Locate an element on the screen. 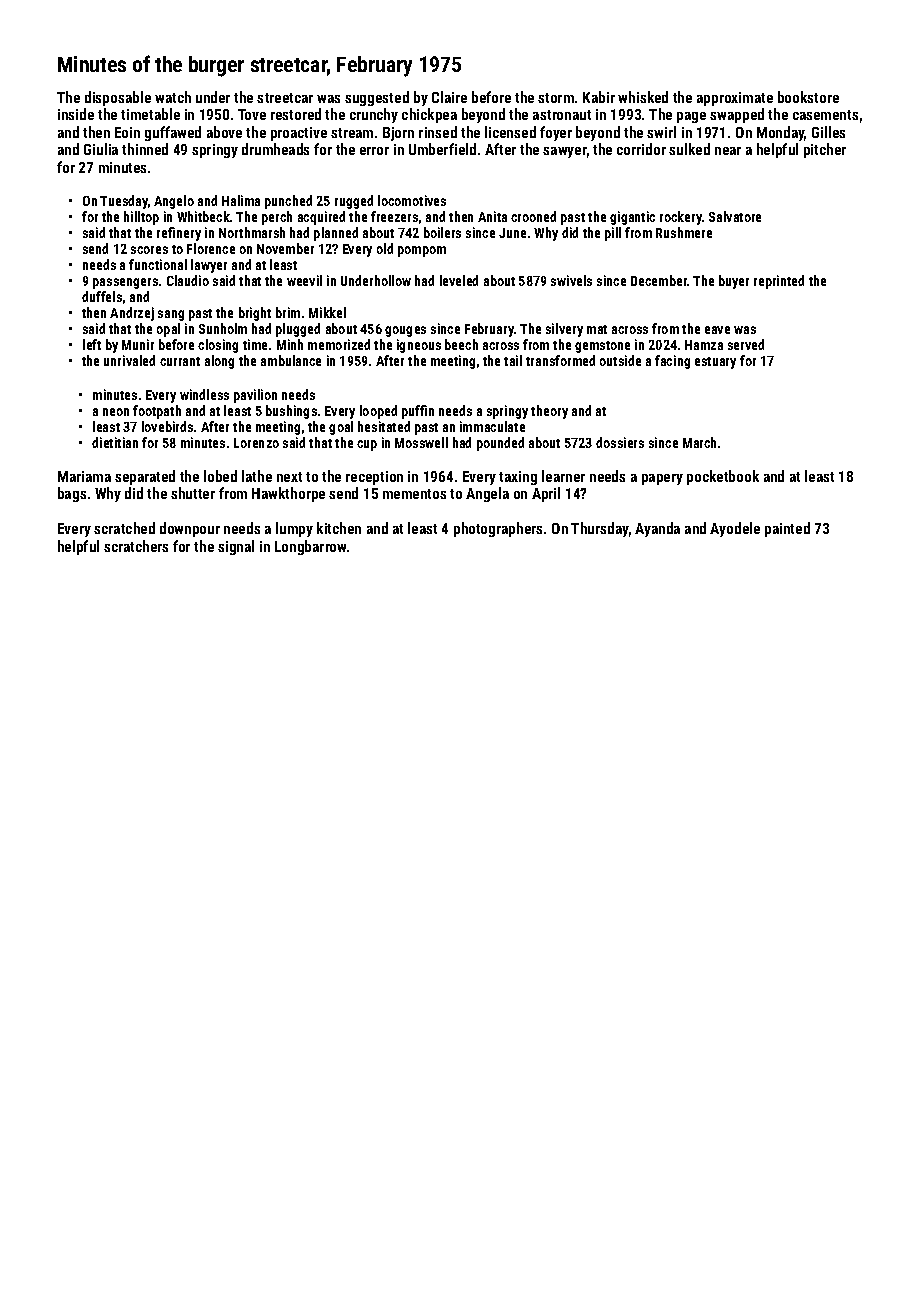  Longbarrow is located at coordinates (310, 547).
